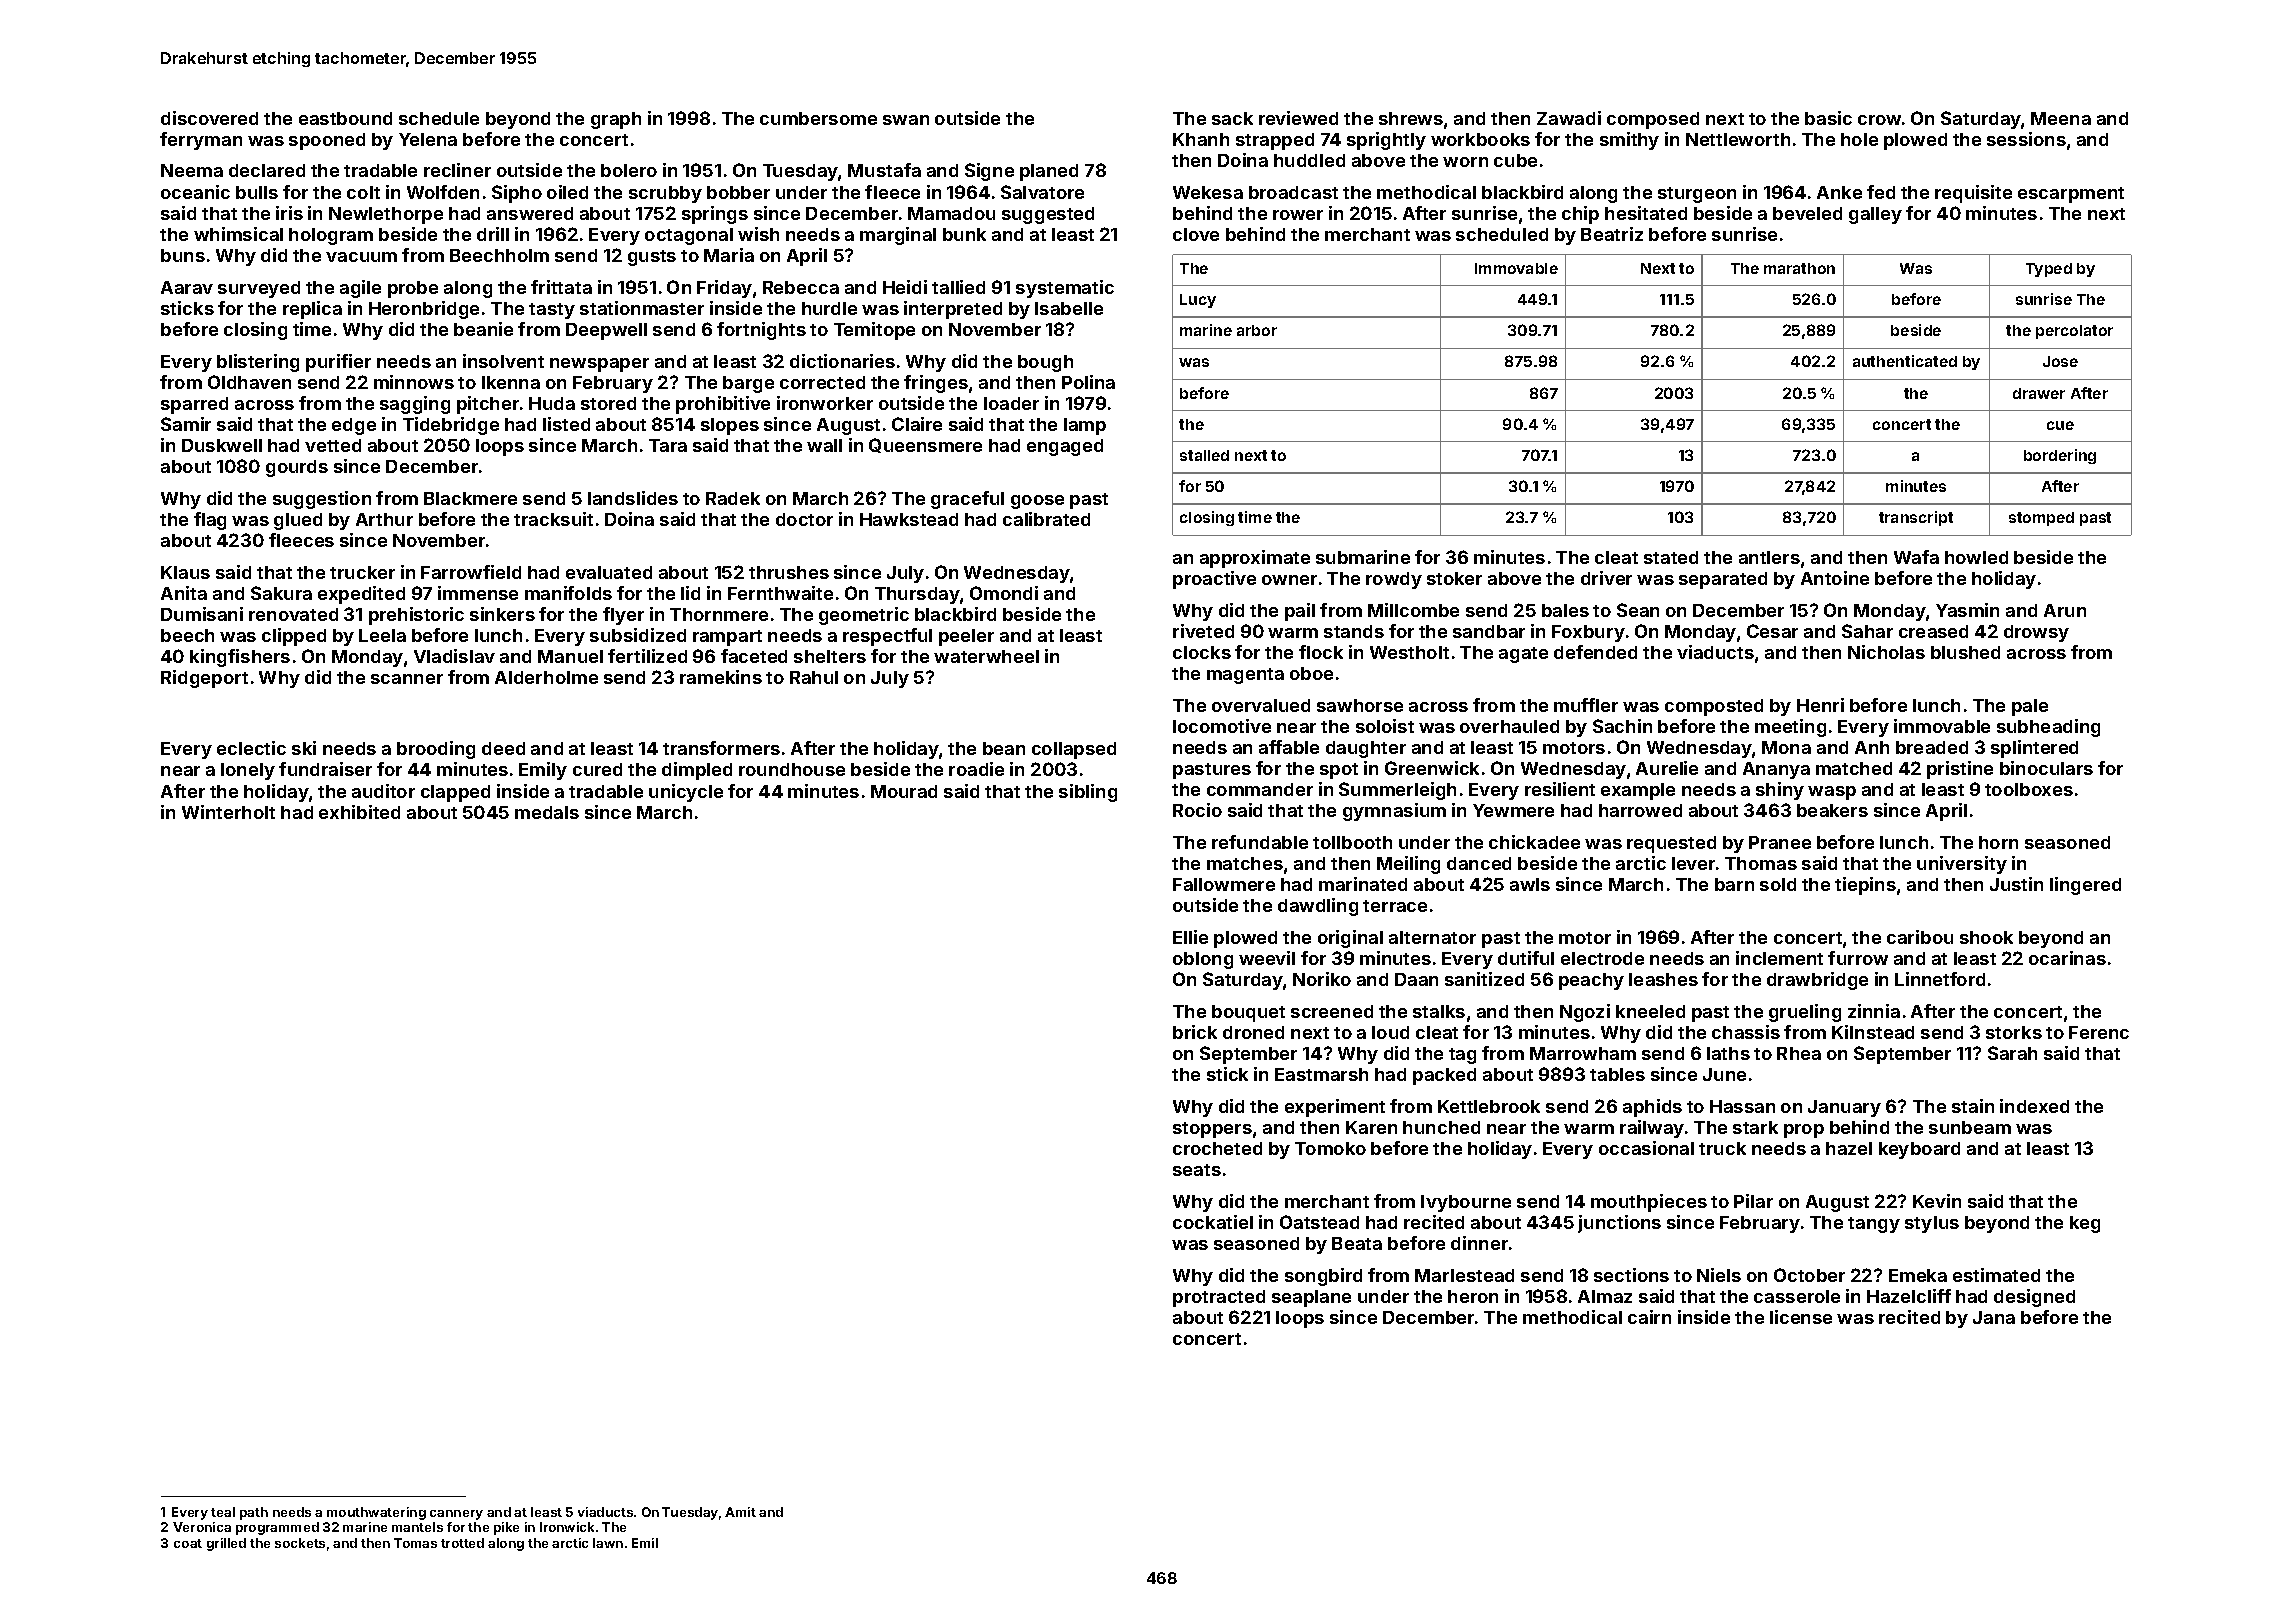 The width and height of the page is (2292, 1620). What do you see at coordinates (345, 118) in the page?
I see `eastbound` at bounding box center [345, 118].
